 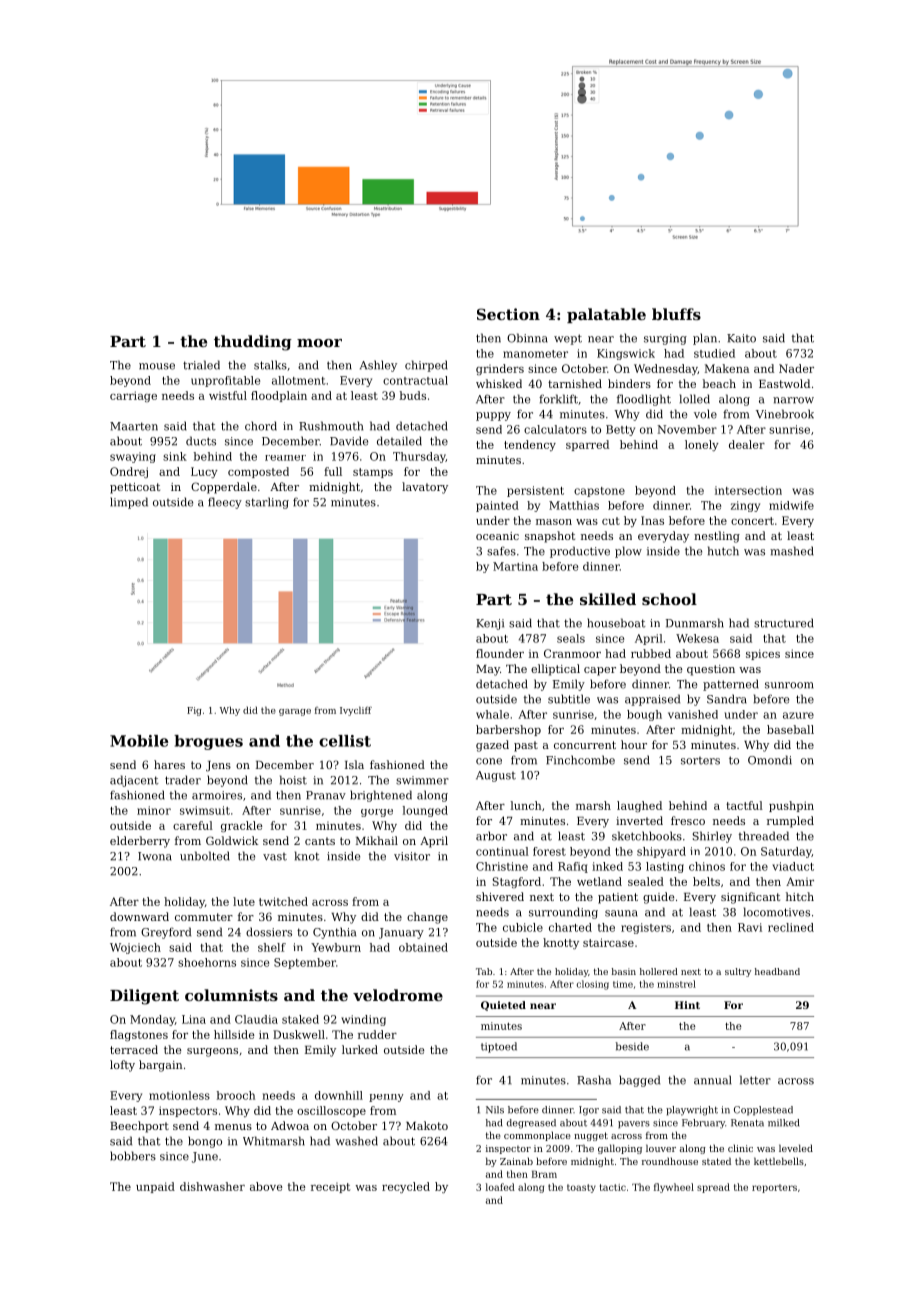 I want to click on bobbers, so click(x=133, y=1156).
